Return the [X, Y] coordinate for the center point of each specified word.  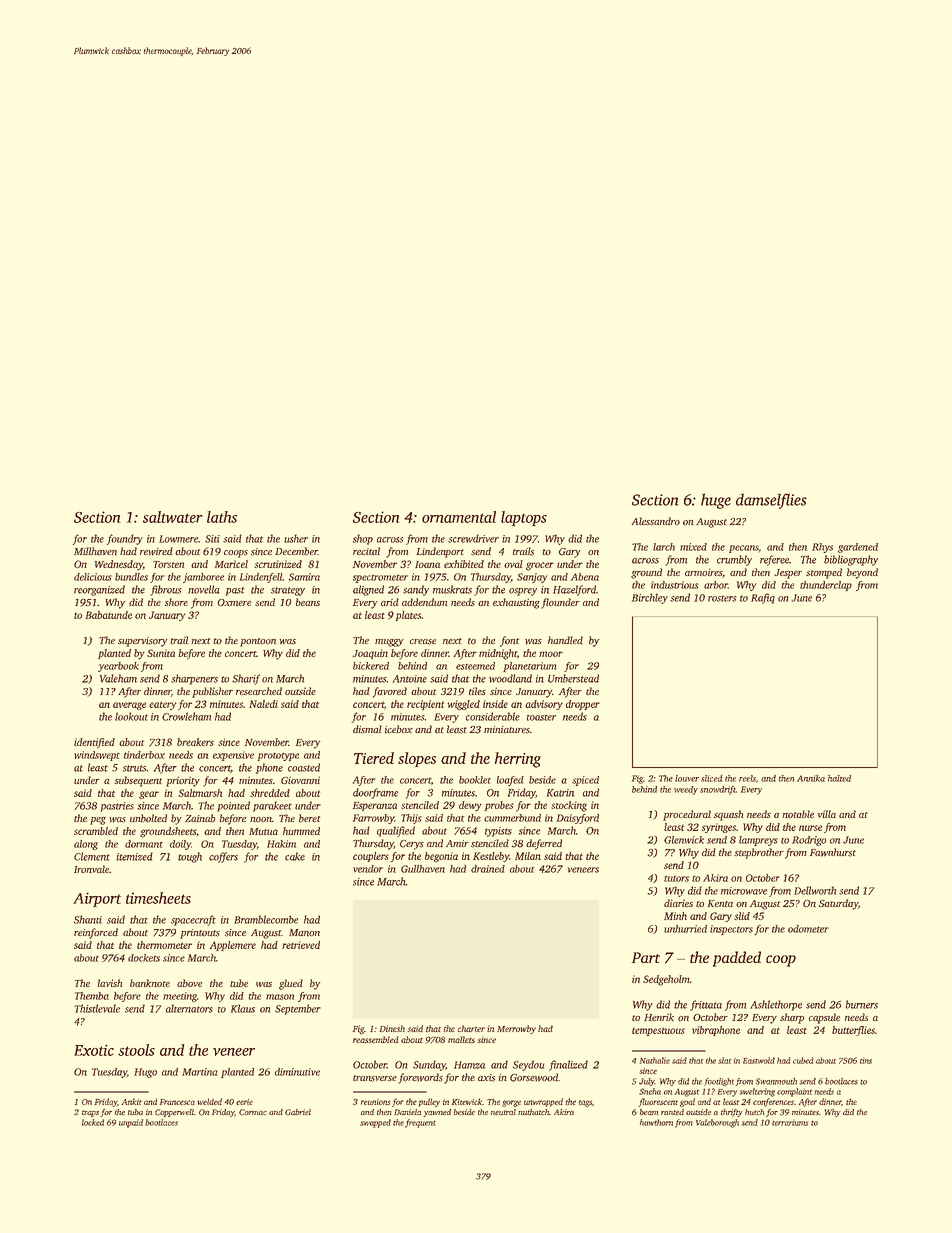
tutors [676, 879]
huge [716, 501]
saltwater [173, 517]
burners [861, 1004]
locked [93, 1122]
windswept [97, 756]
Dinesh [392, 1028]
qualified [396, 831]
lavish [110, 983]
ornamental [459, 517]
